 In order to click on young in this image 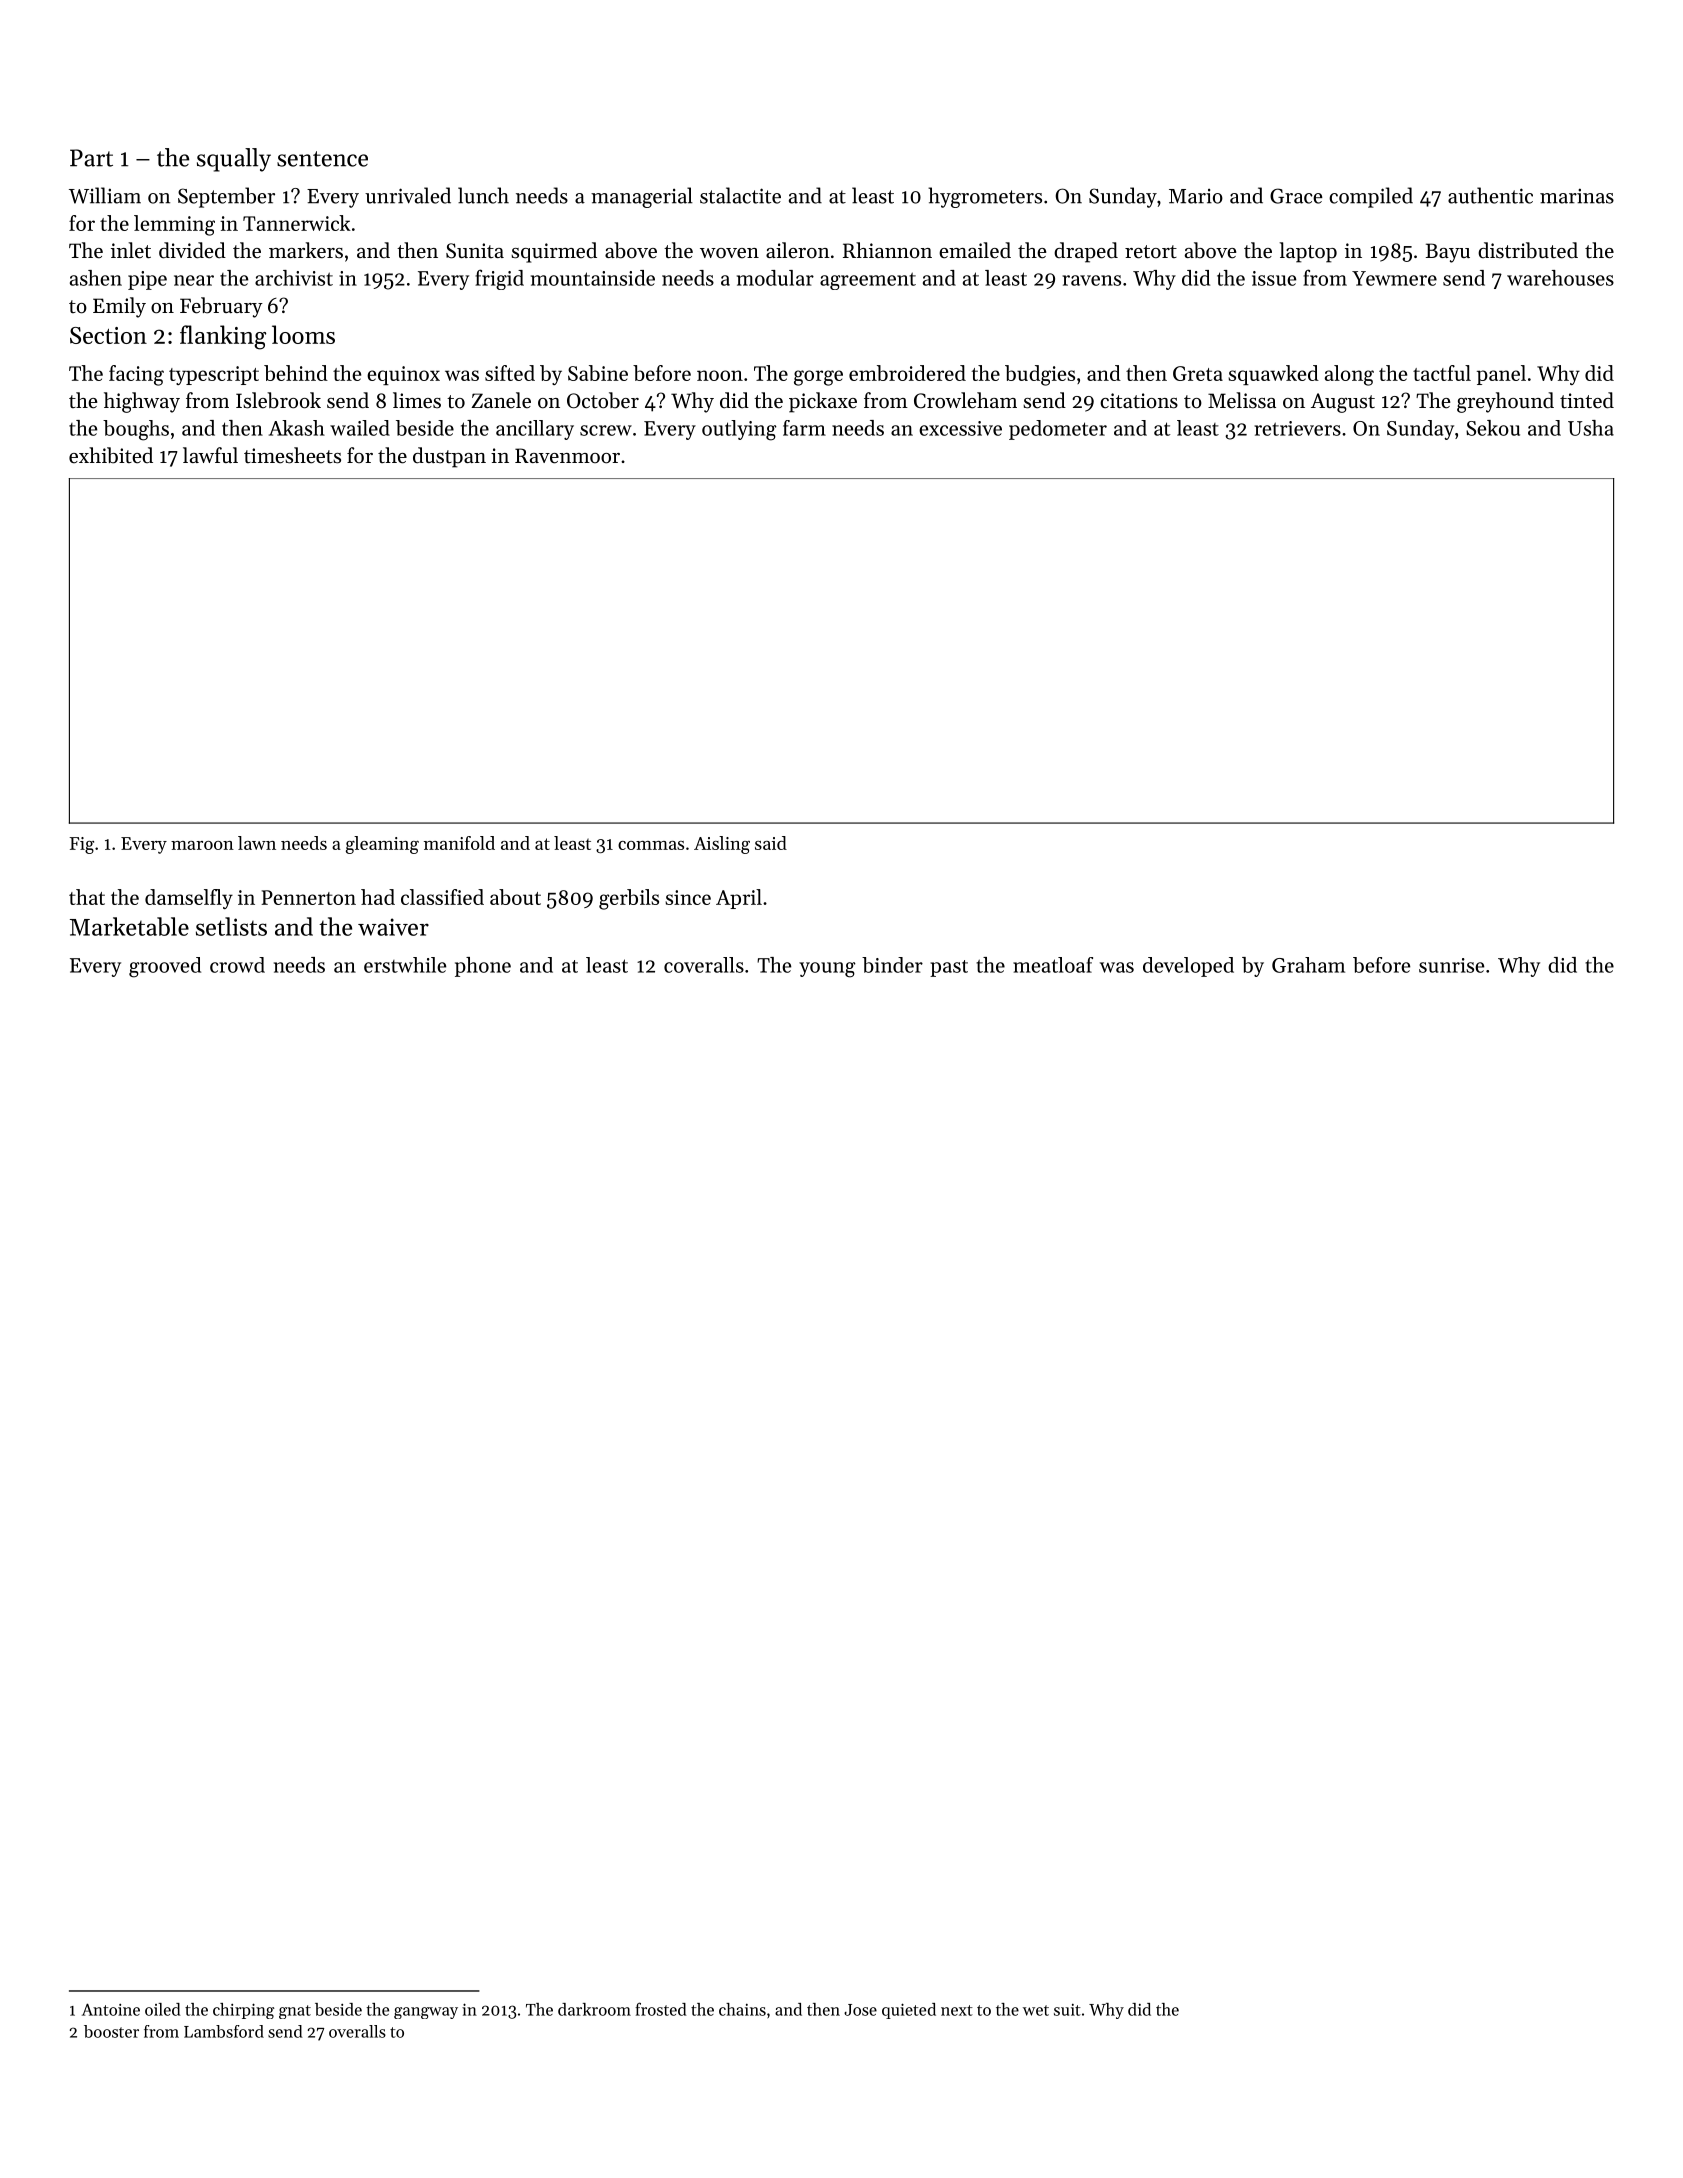, I will do `click(827, 970)`.
